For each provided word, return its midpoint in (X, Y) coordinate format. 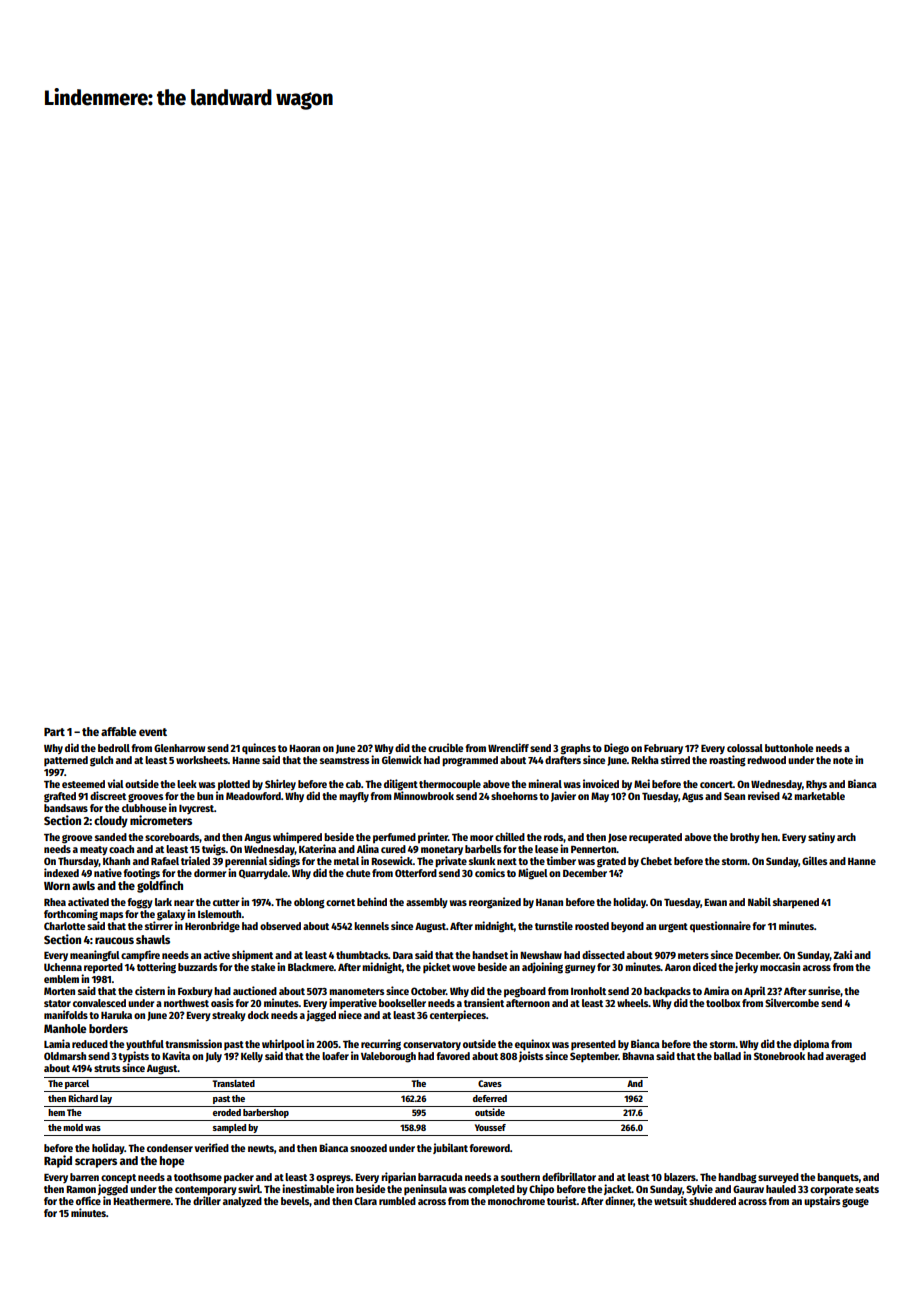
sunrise (824, 991)
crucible (445, 747)
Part (54, 732)
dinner (619, 1201)
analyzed (242, 1202)
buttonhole (789, 748)
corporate (831, 1191)
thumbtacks (362, 955)
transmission (193, 1043)
